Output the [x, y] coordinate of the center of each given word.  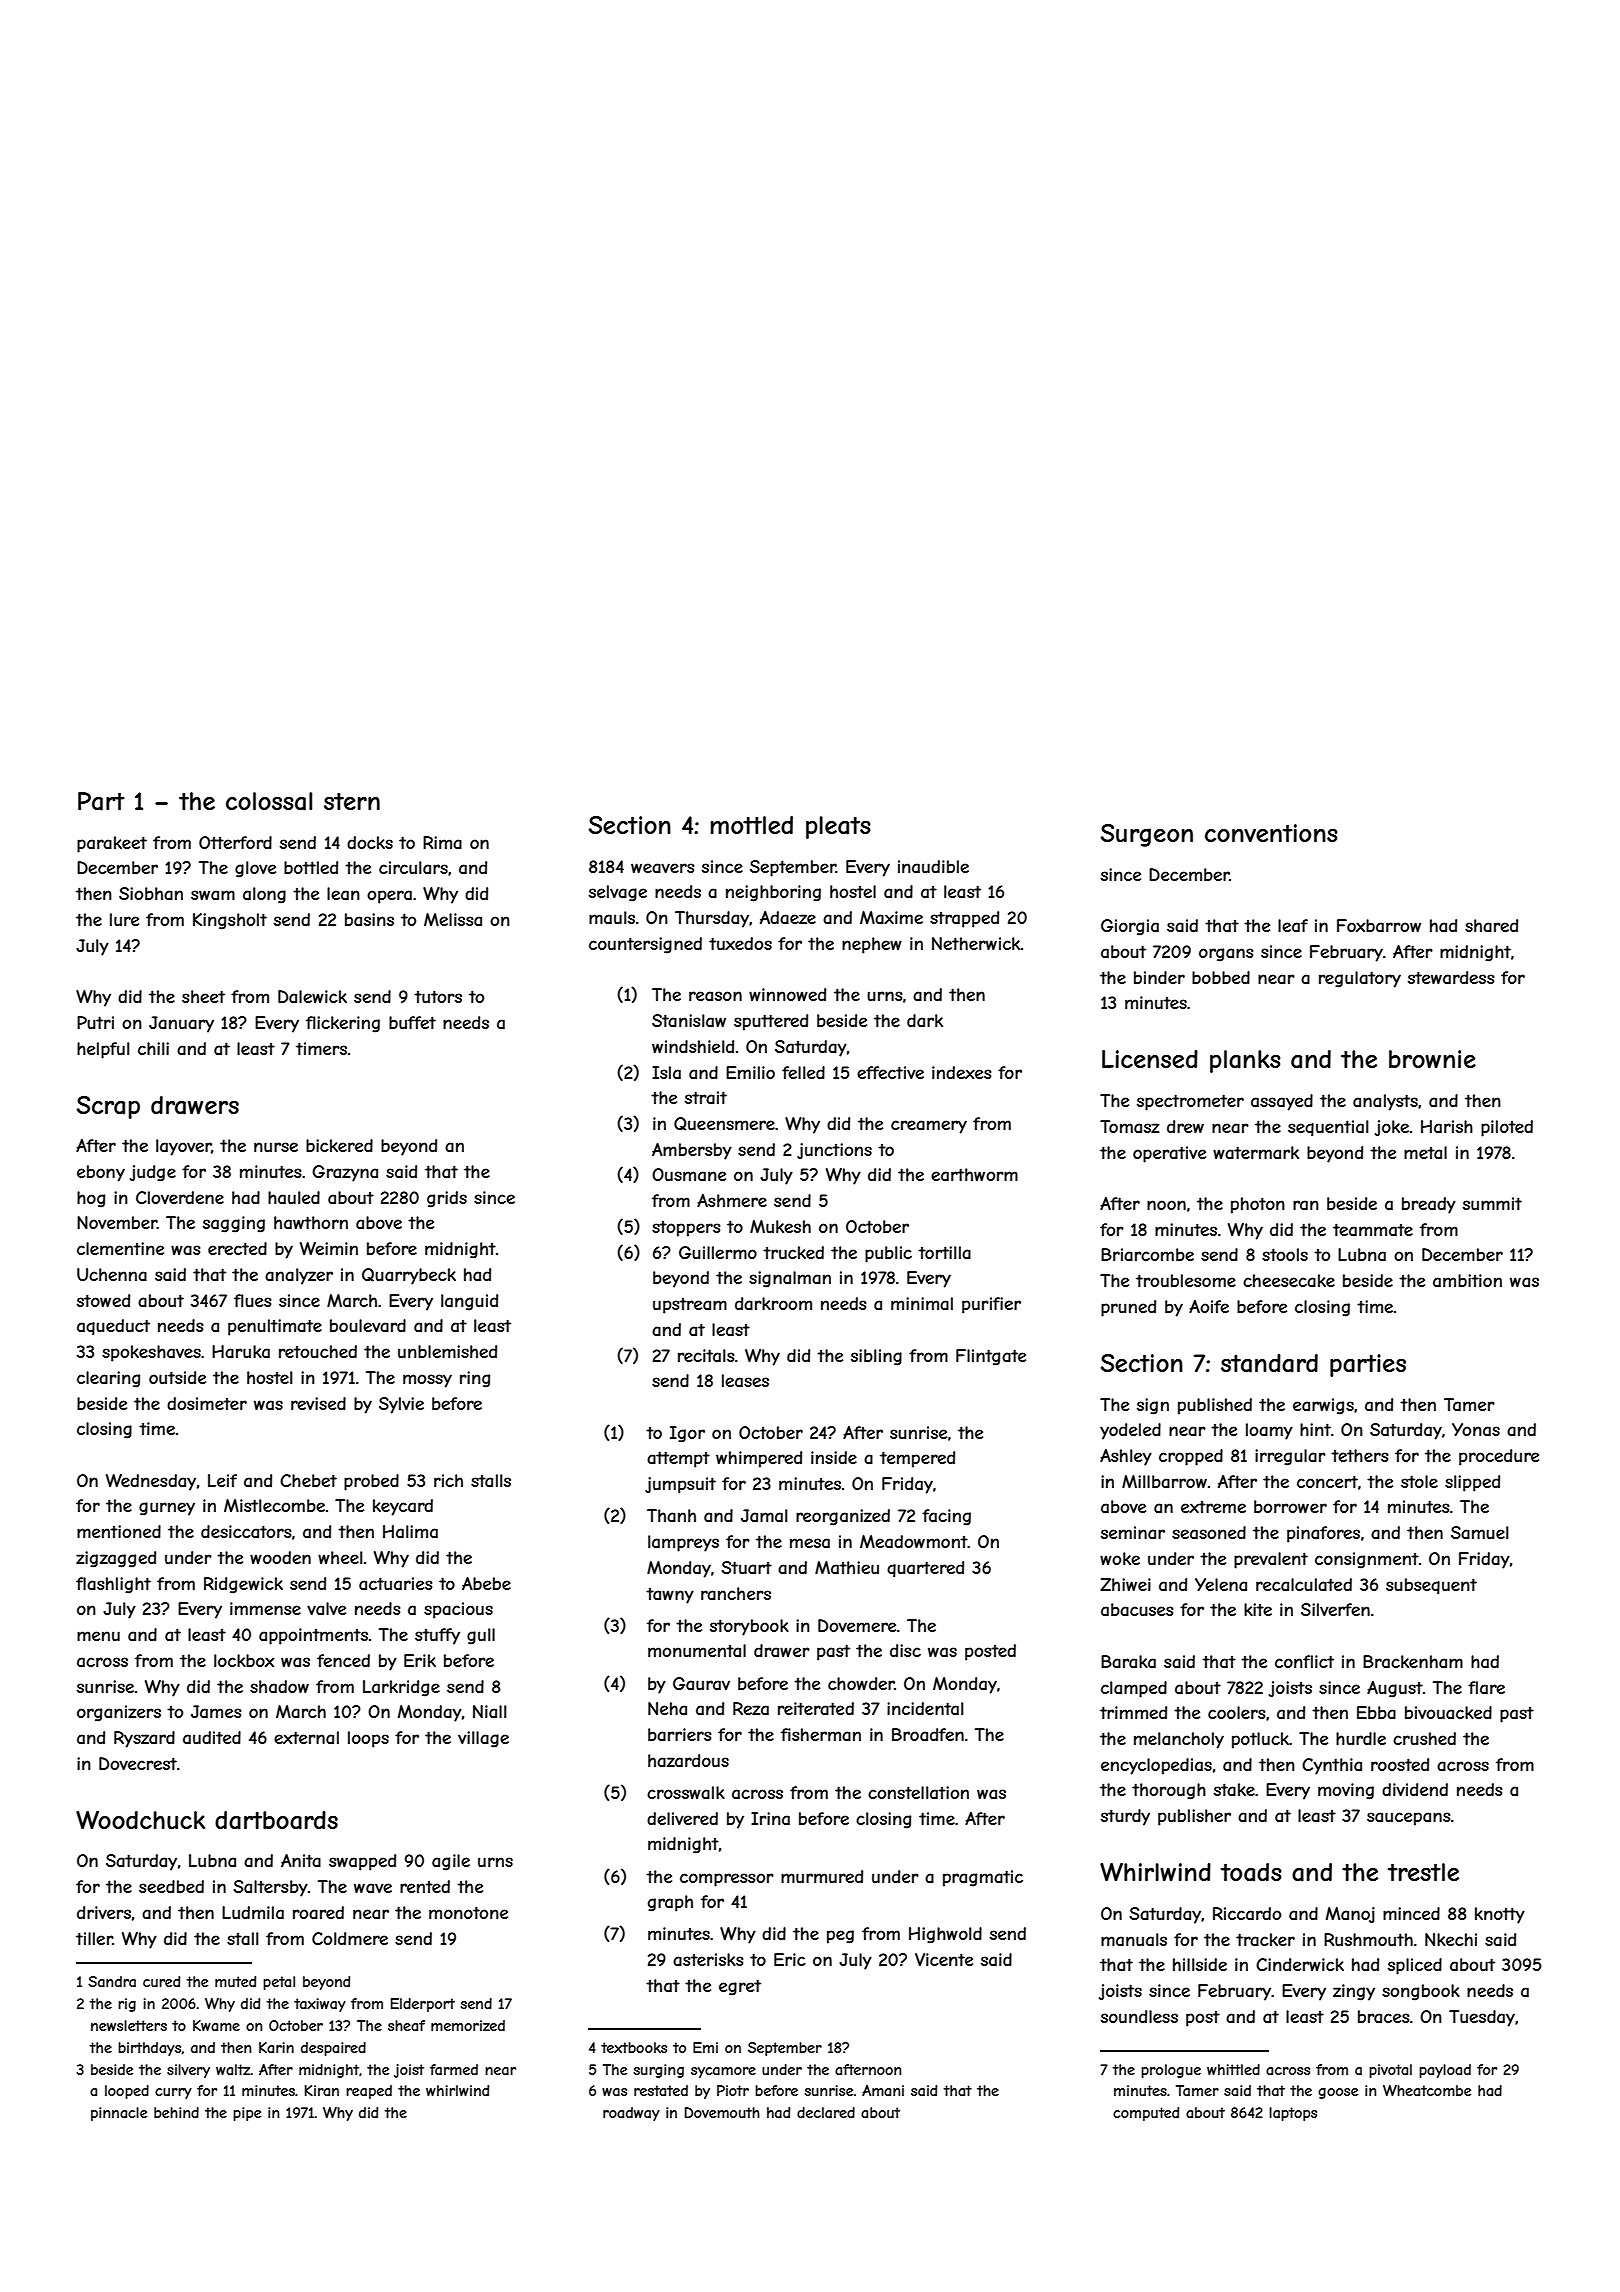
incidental [925, 1708]
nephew [872, 945]
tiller [94, 1938]
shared [1491, 925]
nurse [276, 1147]
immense [265, 1608]
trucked [793, 1252]
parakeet [112, 844]
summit [1492, 1203]
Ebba [1376, 1712]
